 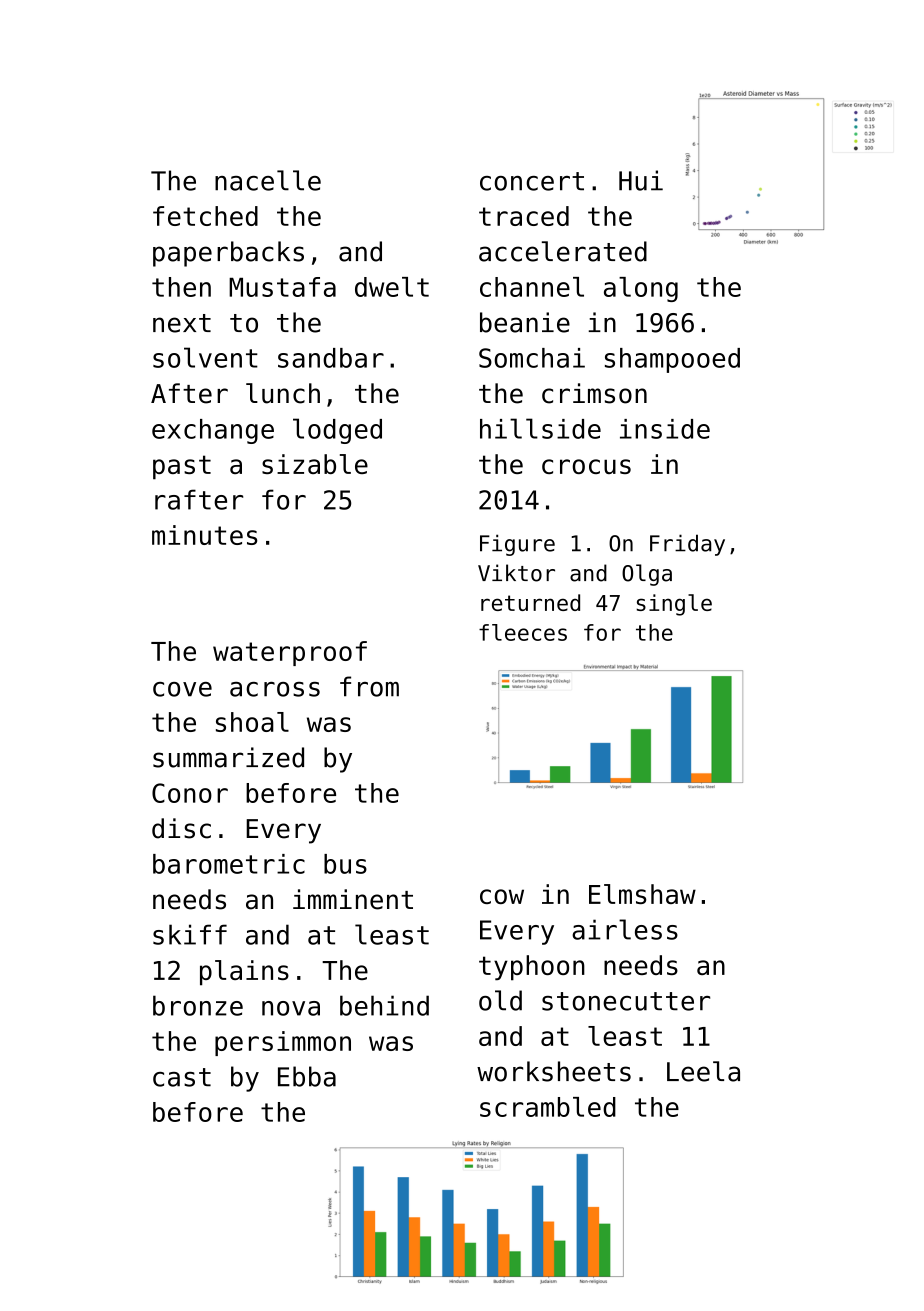 What do you see at coordinates (181, 287) in the document?
I see `then` at bounding box center [181, 287].
